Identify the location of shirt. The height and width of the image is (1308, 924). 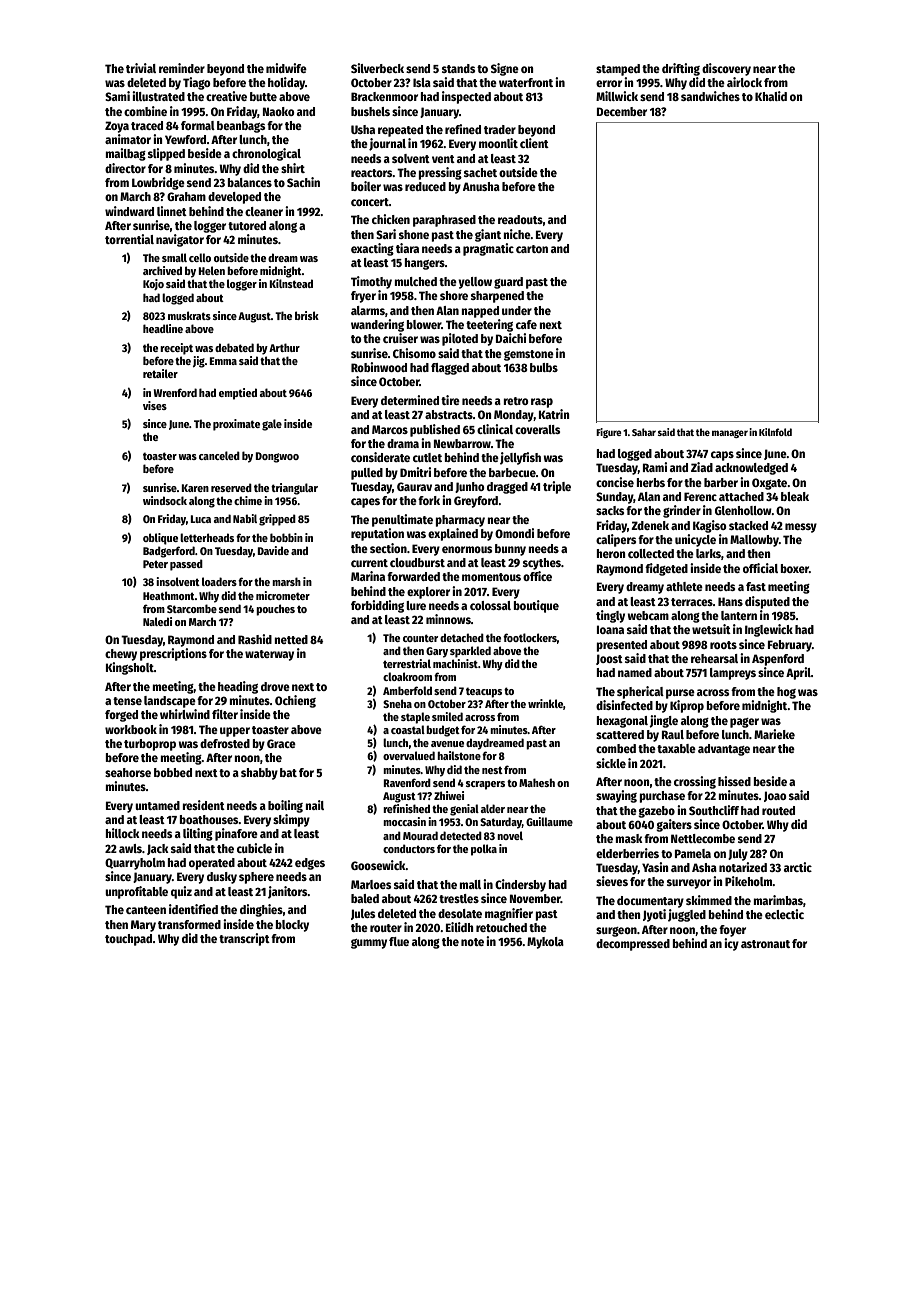
(293, 168).
